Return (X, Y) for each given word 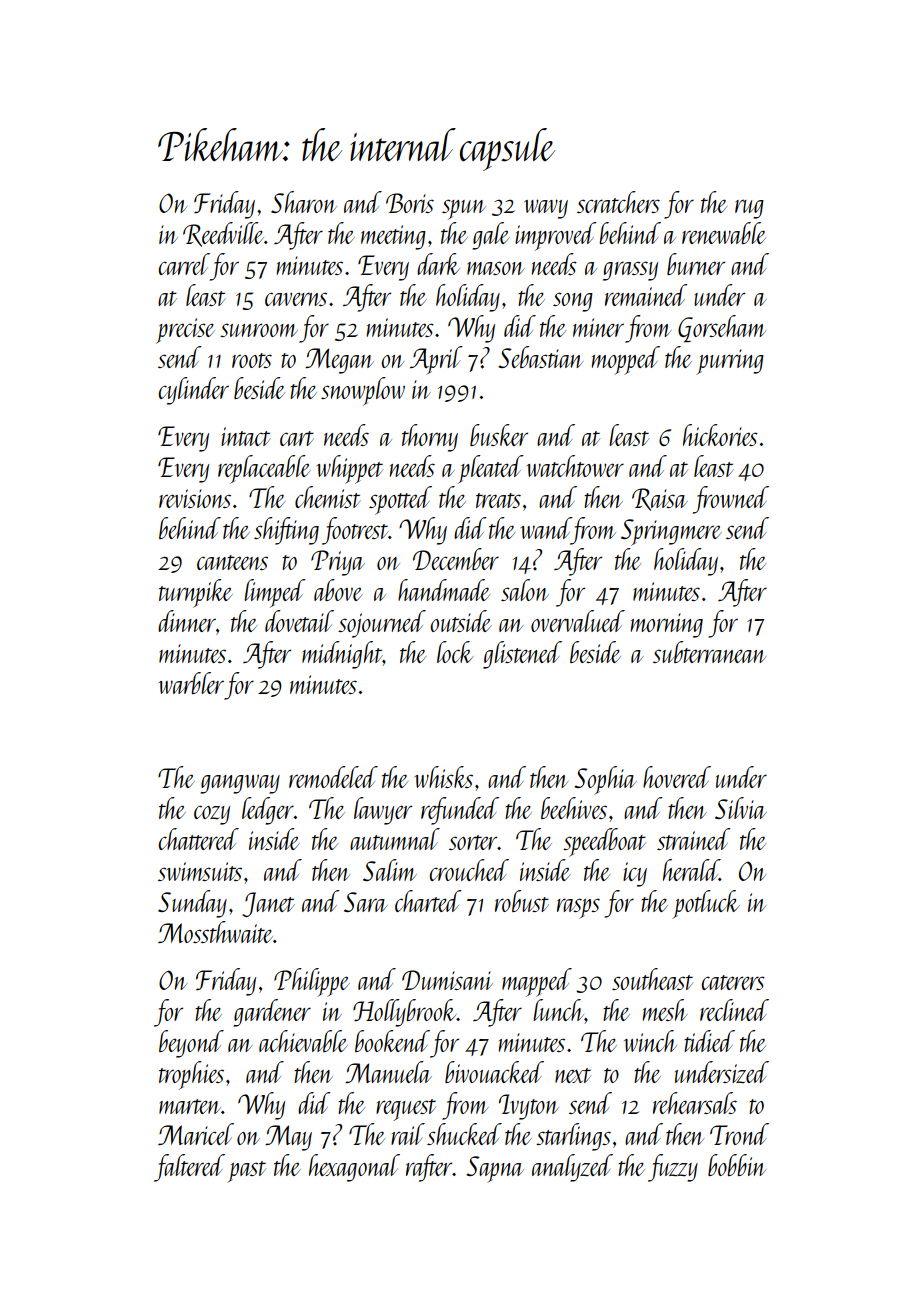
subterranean (709, 652)
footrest (355, 531)
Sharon (304, 202)
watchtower (575, 466)
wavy (546, 209)
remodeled (333, 777)
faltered (189, 1168)
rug (749, 209)
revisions (195, 498)
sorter (473, 842)
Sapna (495, 1169)
